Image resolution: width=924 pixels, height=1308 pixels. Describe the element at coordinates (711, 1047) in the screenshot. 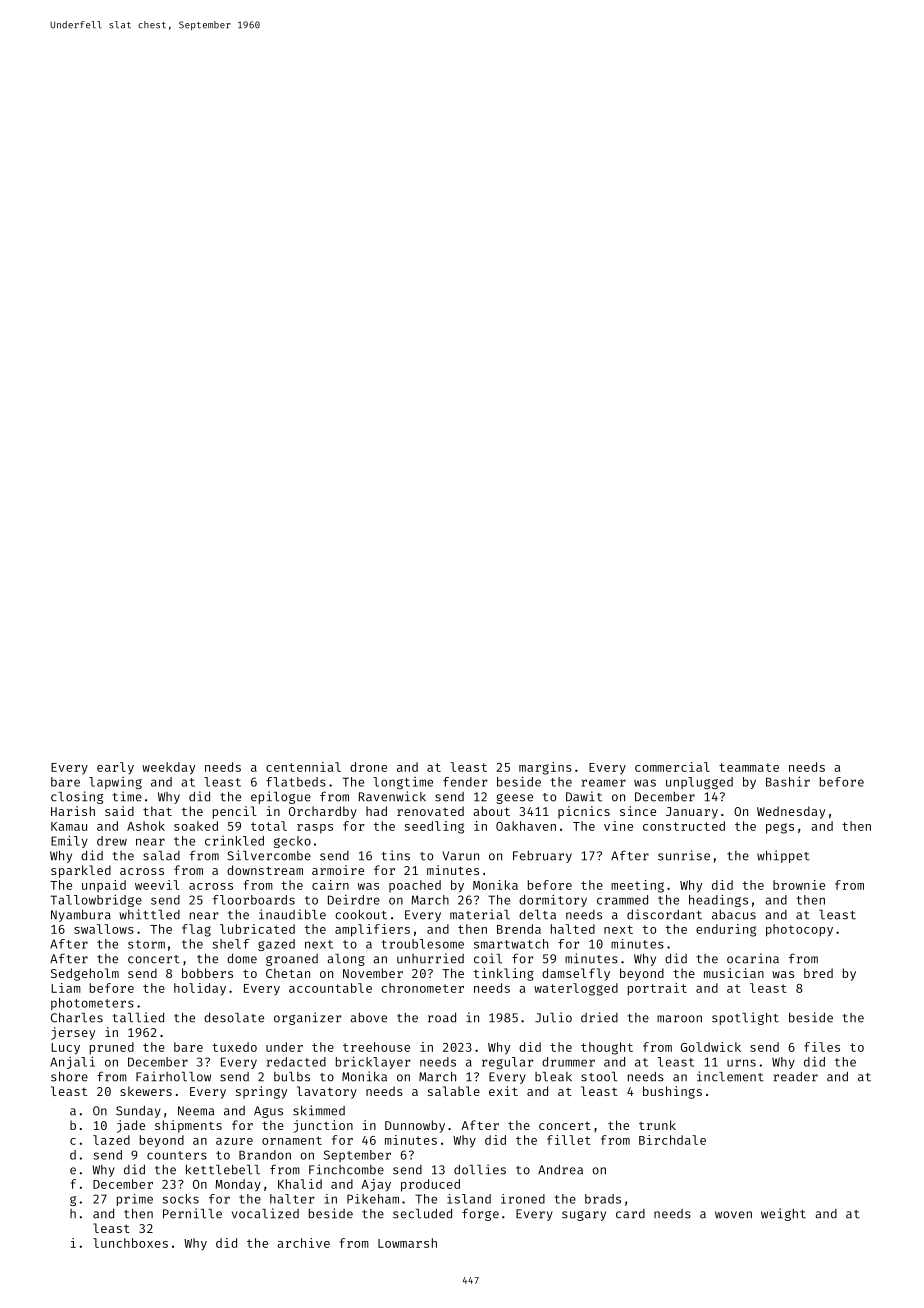

I see `Goldwick` at that location.
